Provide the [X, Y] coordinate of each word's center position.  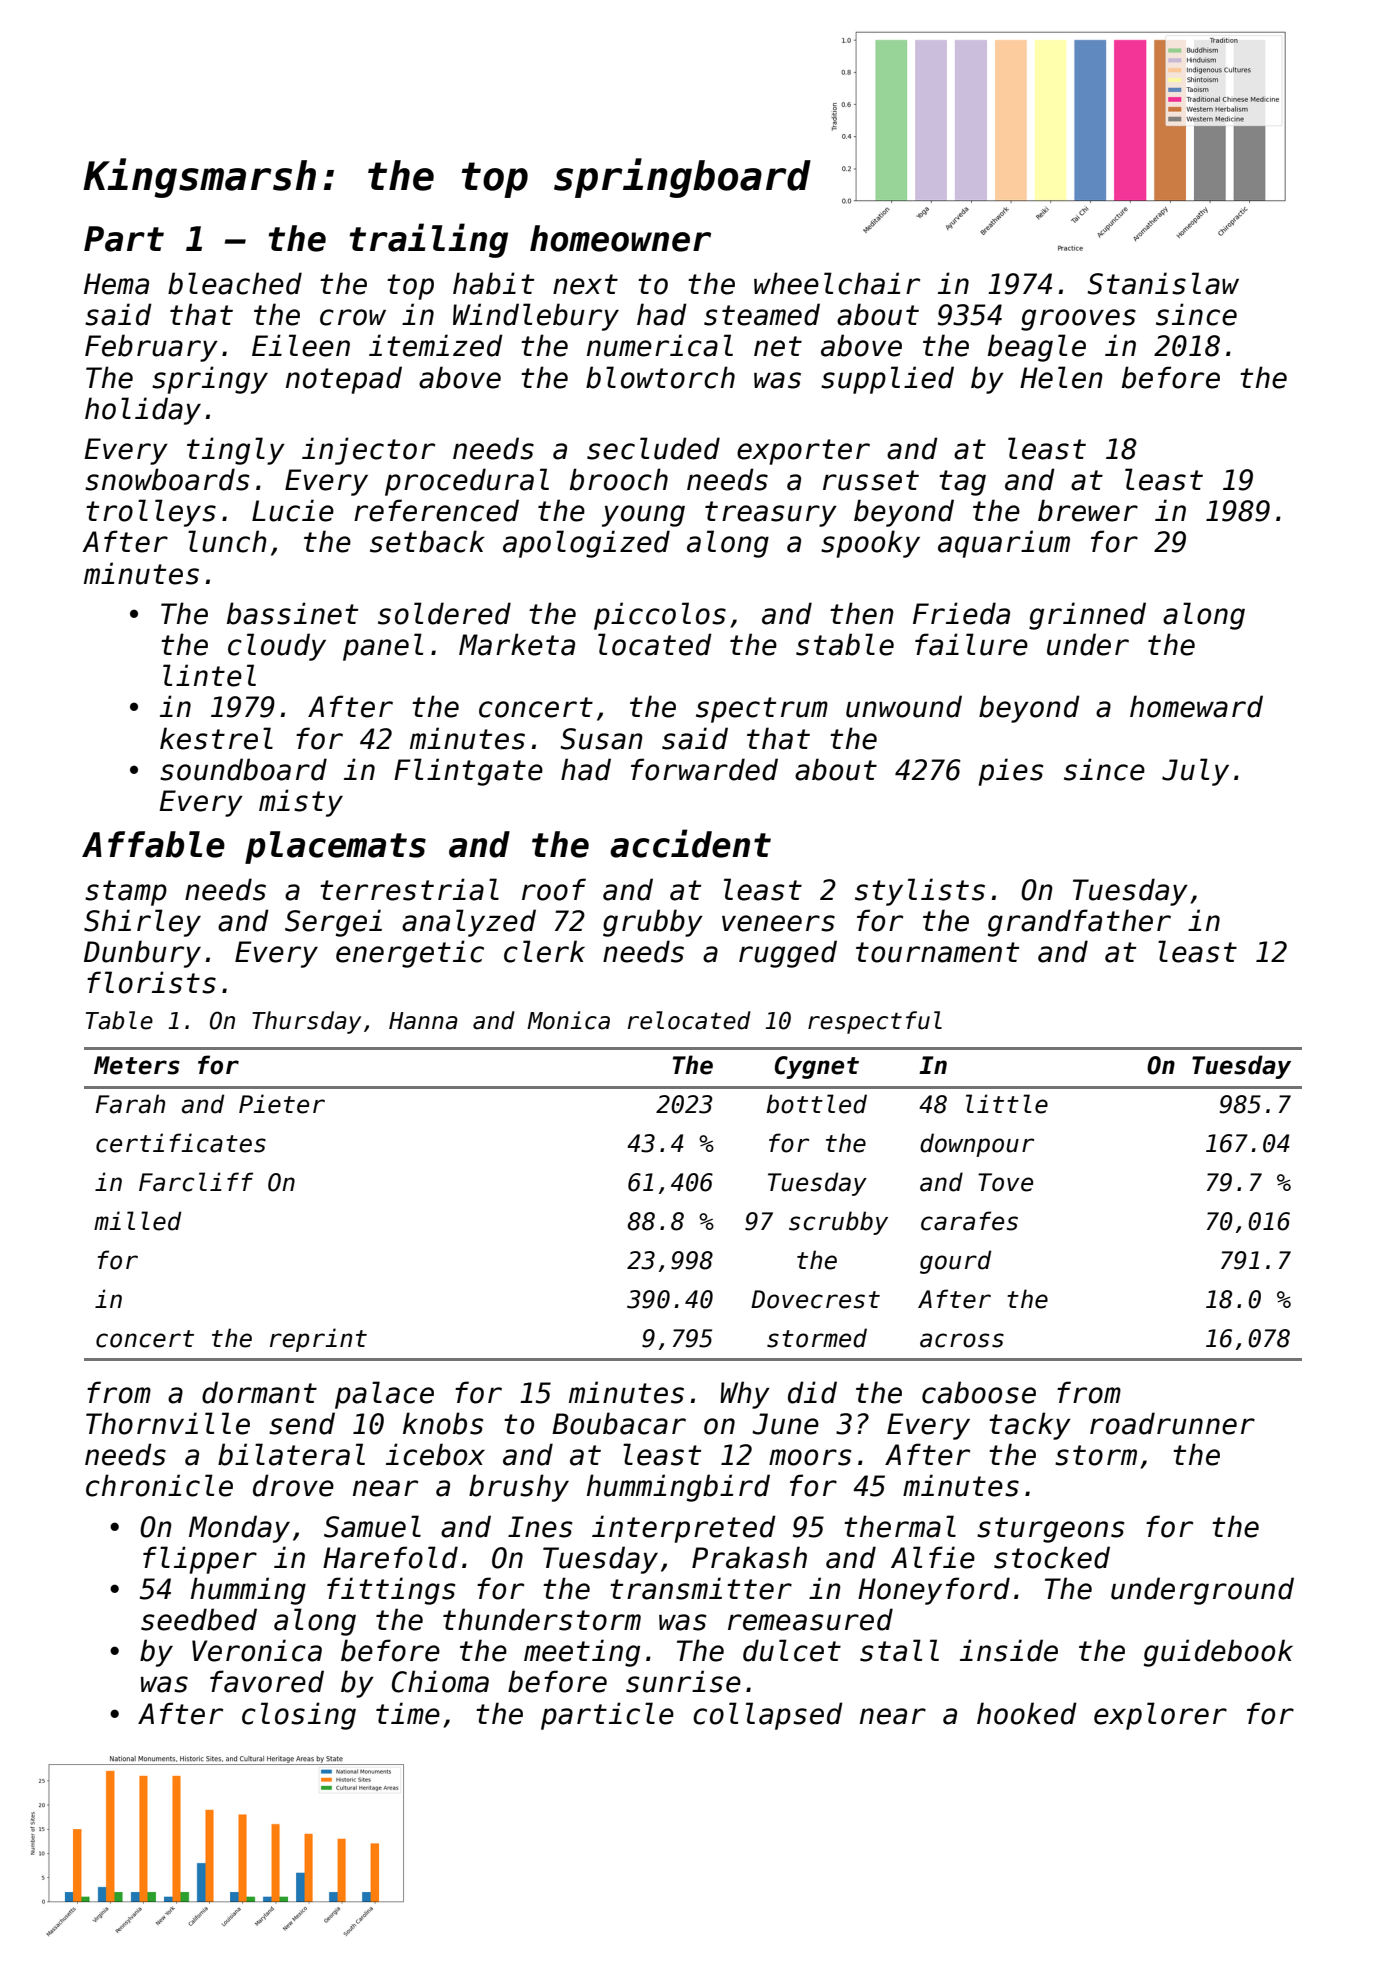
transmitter [701, 1588]
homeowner [620, 238]
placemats [335, 847]
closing [299, 1716]
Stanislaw [1163, 283]
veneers [778, 923]
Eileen [301, 345]
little [1007, 1104]
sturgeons [1051, 1530]
